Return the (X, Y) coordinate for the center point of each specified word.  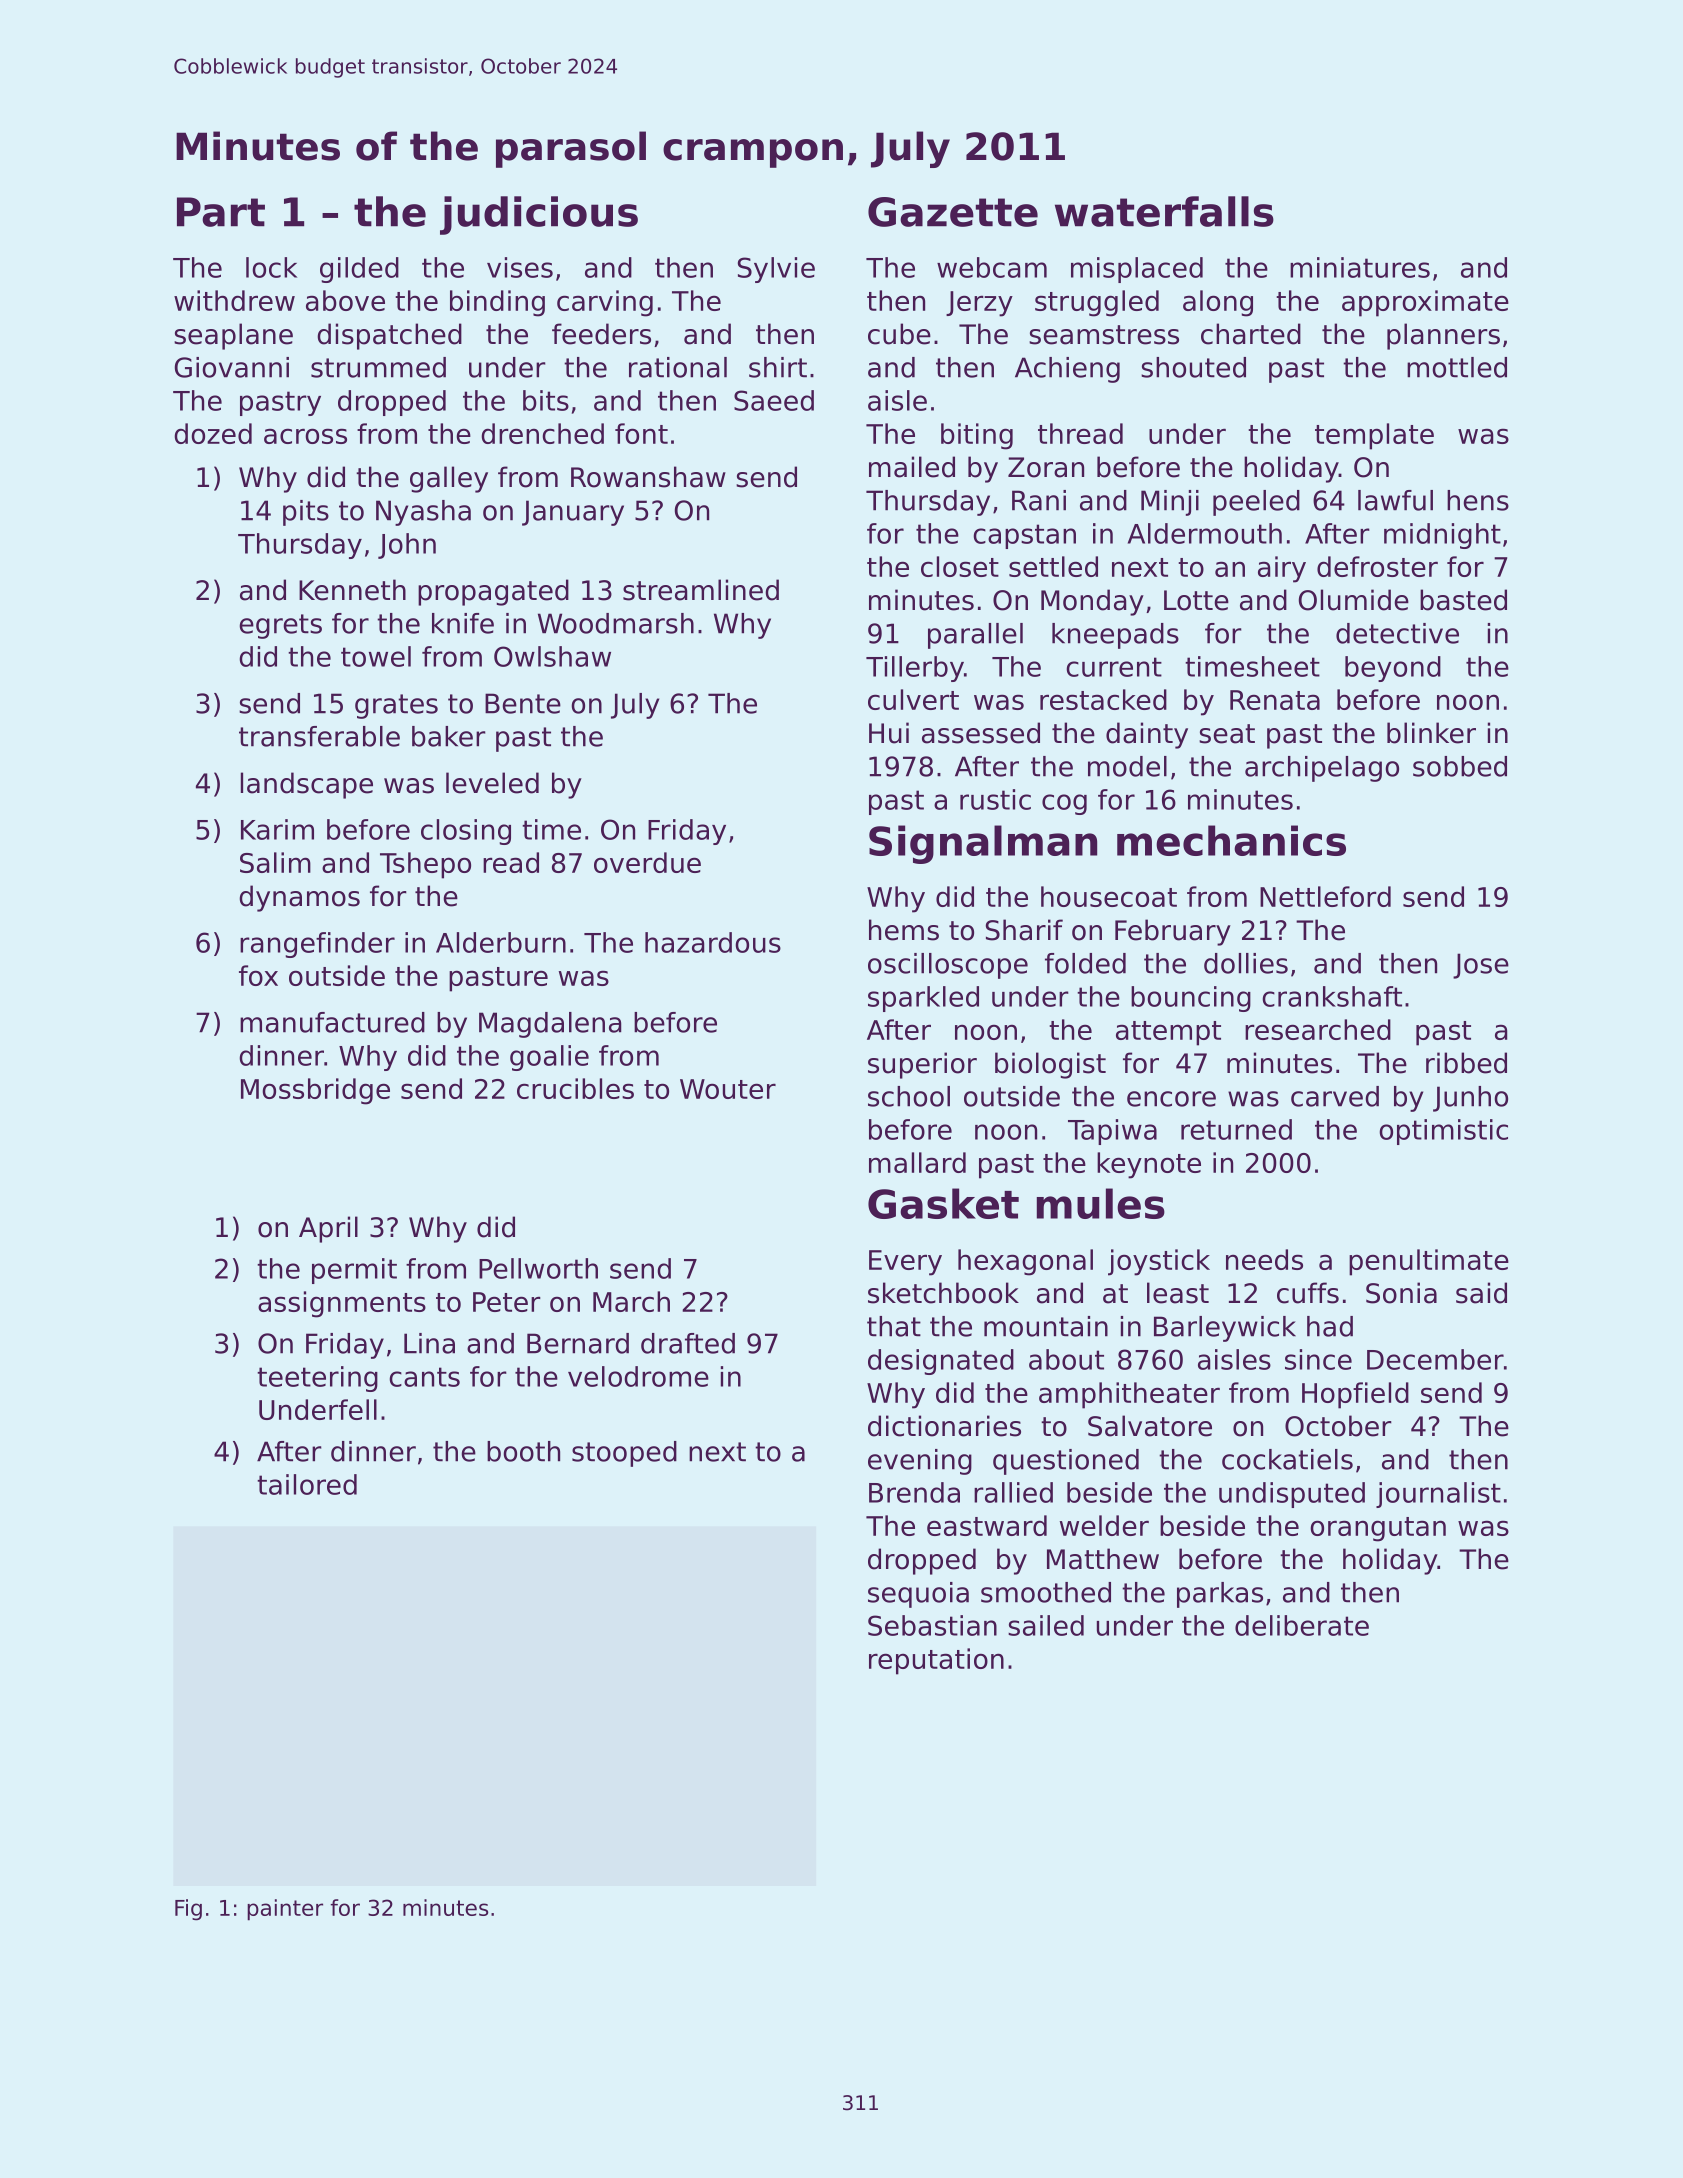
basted (1463, 600)
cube (899, 334)
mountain (1046, 1326)
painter (285, 1910)
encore (1171, 1099)
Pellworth (538, 1268)
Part (221, 212)
